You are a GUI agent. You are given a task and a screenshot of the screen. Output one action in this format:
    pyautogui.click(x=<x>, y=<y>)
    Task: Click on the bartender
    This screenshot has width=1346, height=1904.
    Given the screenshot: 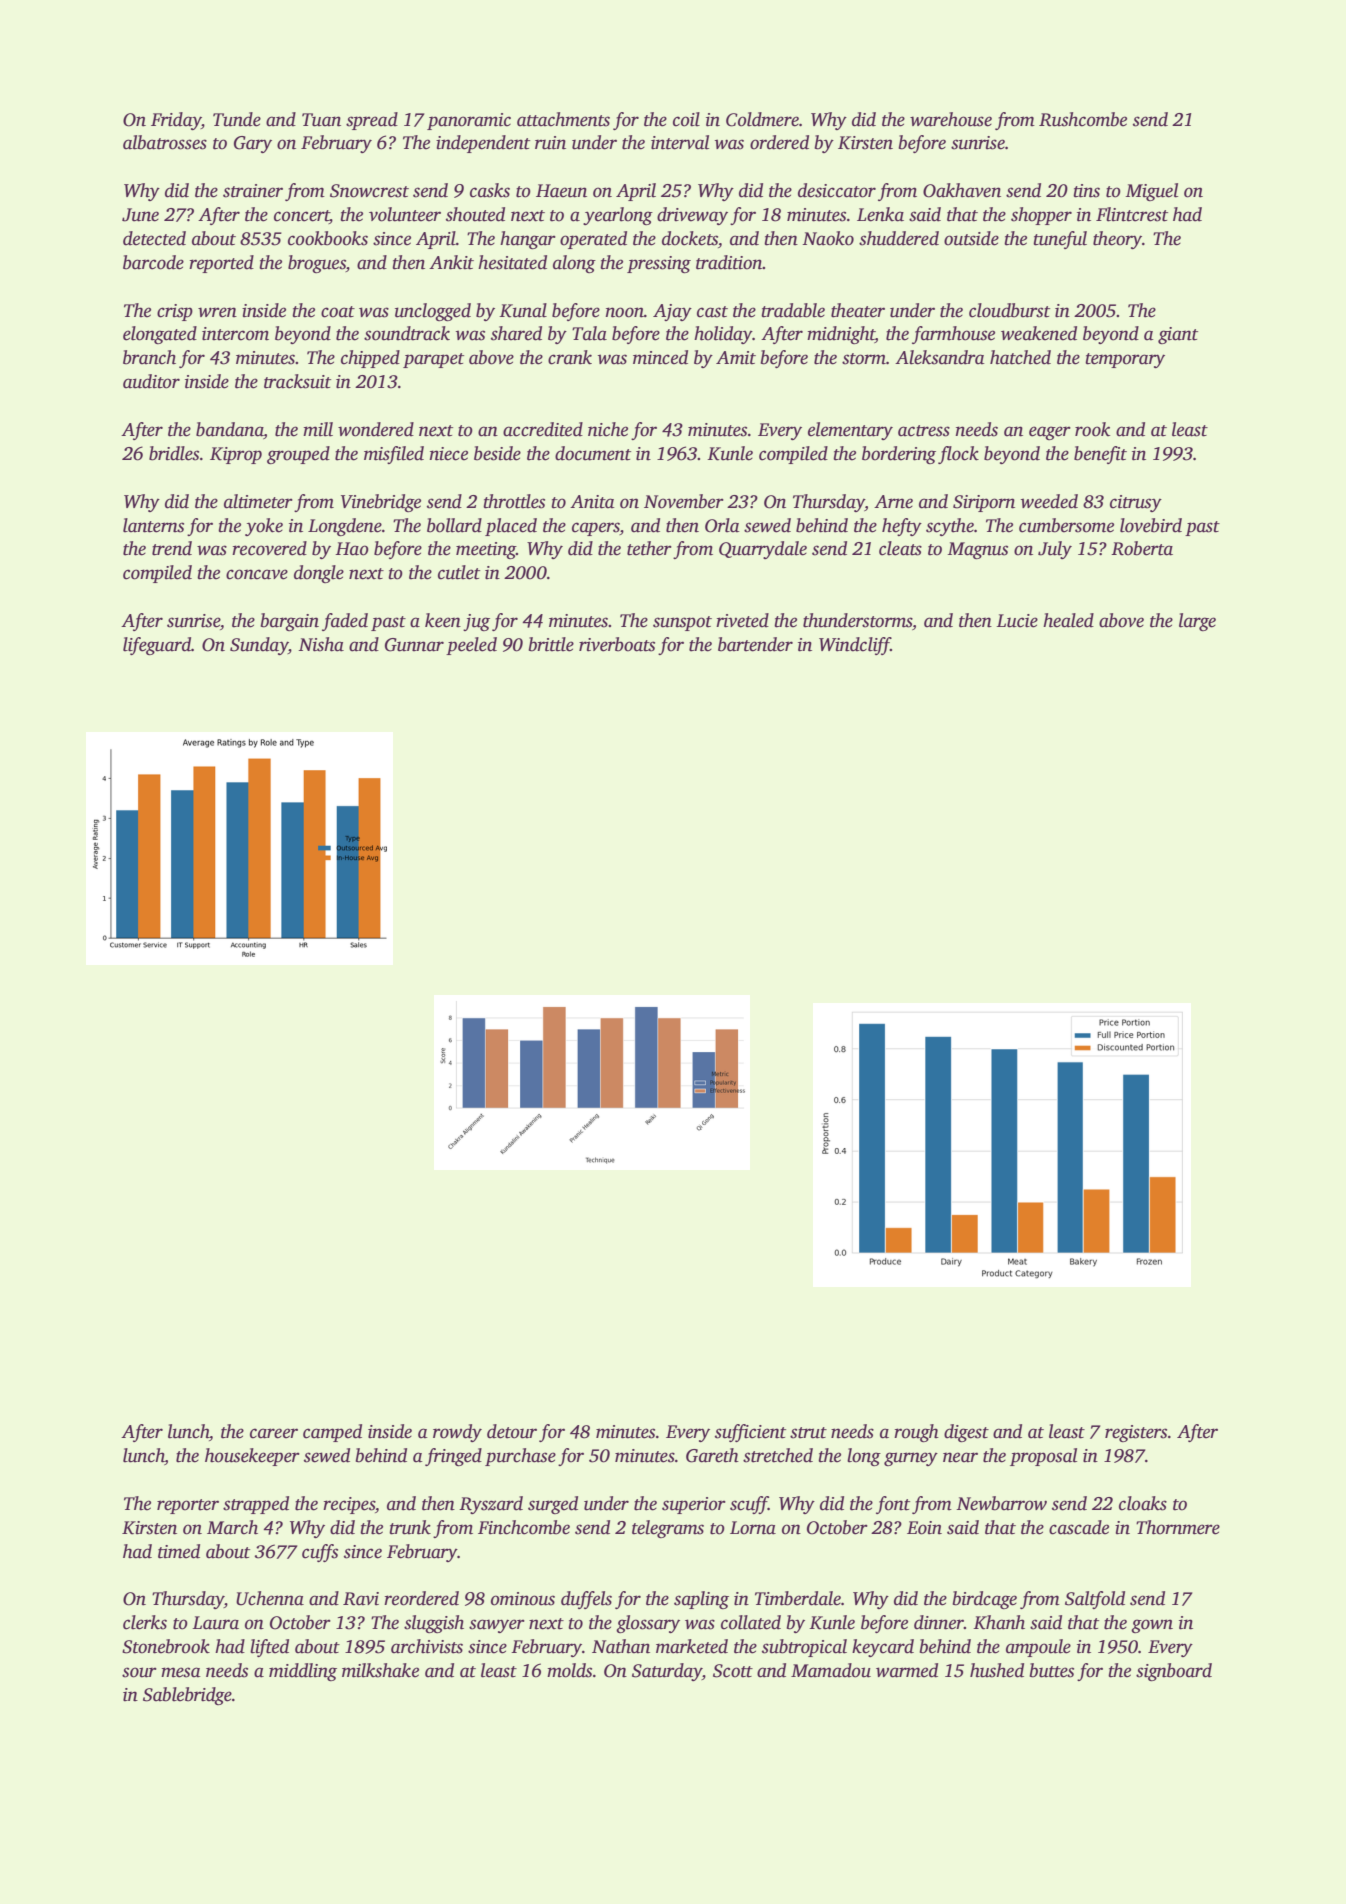 What is the action you would take?
    pyautogui.click(x=755, y=644)
